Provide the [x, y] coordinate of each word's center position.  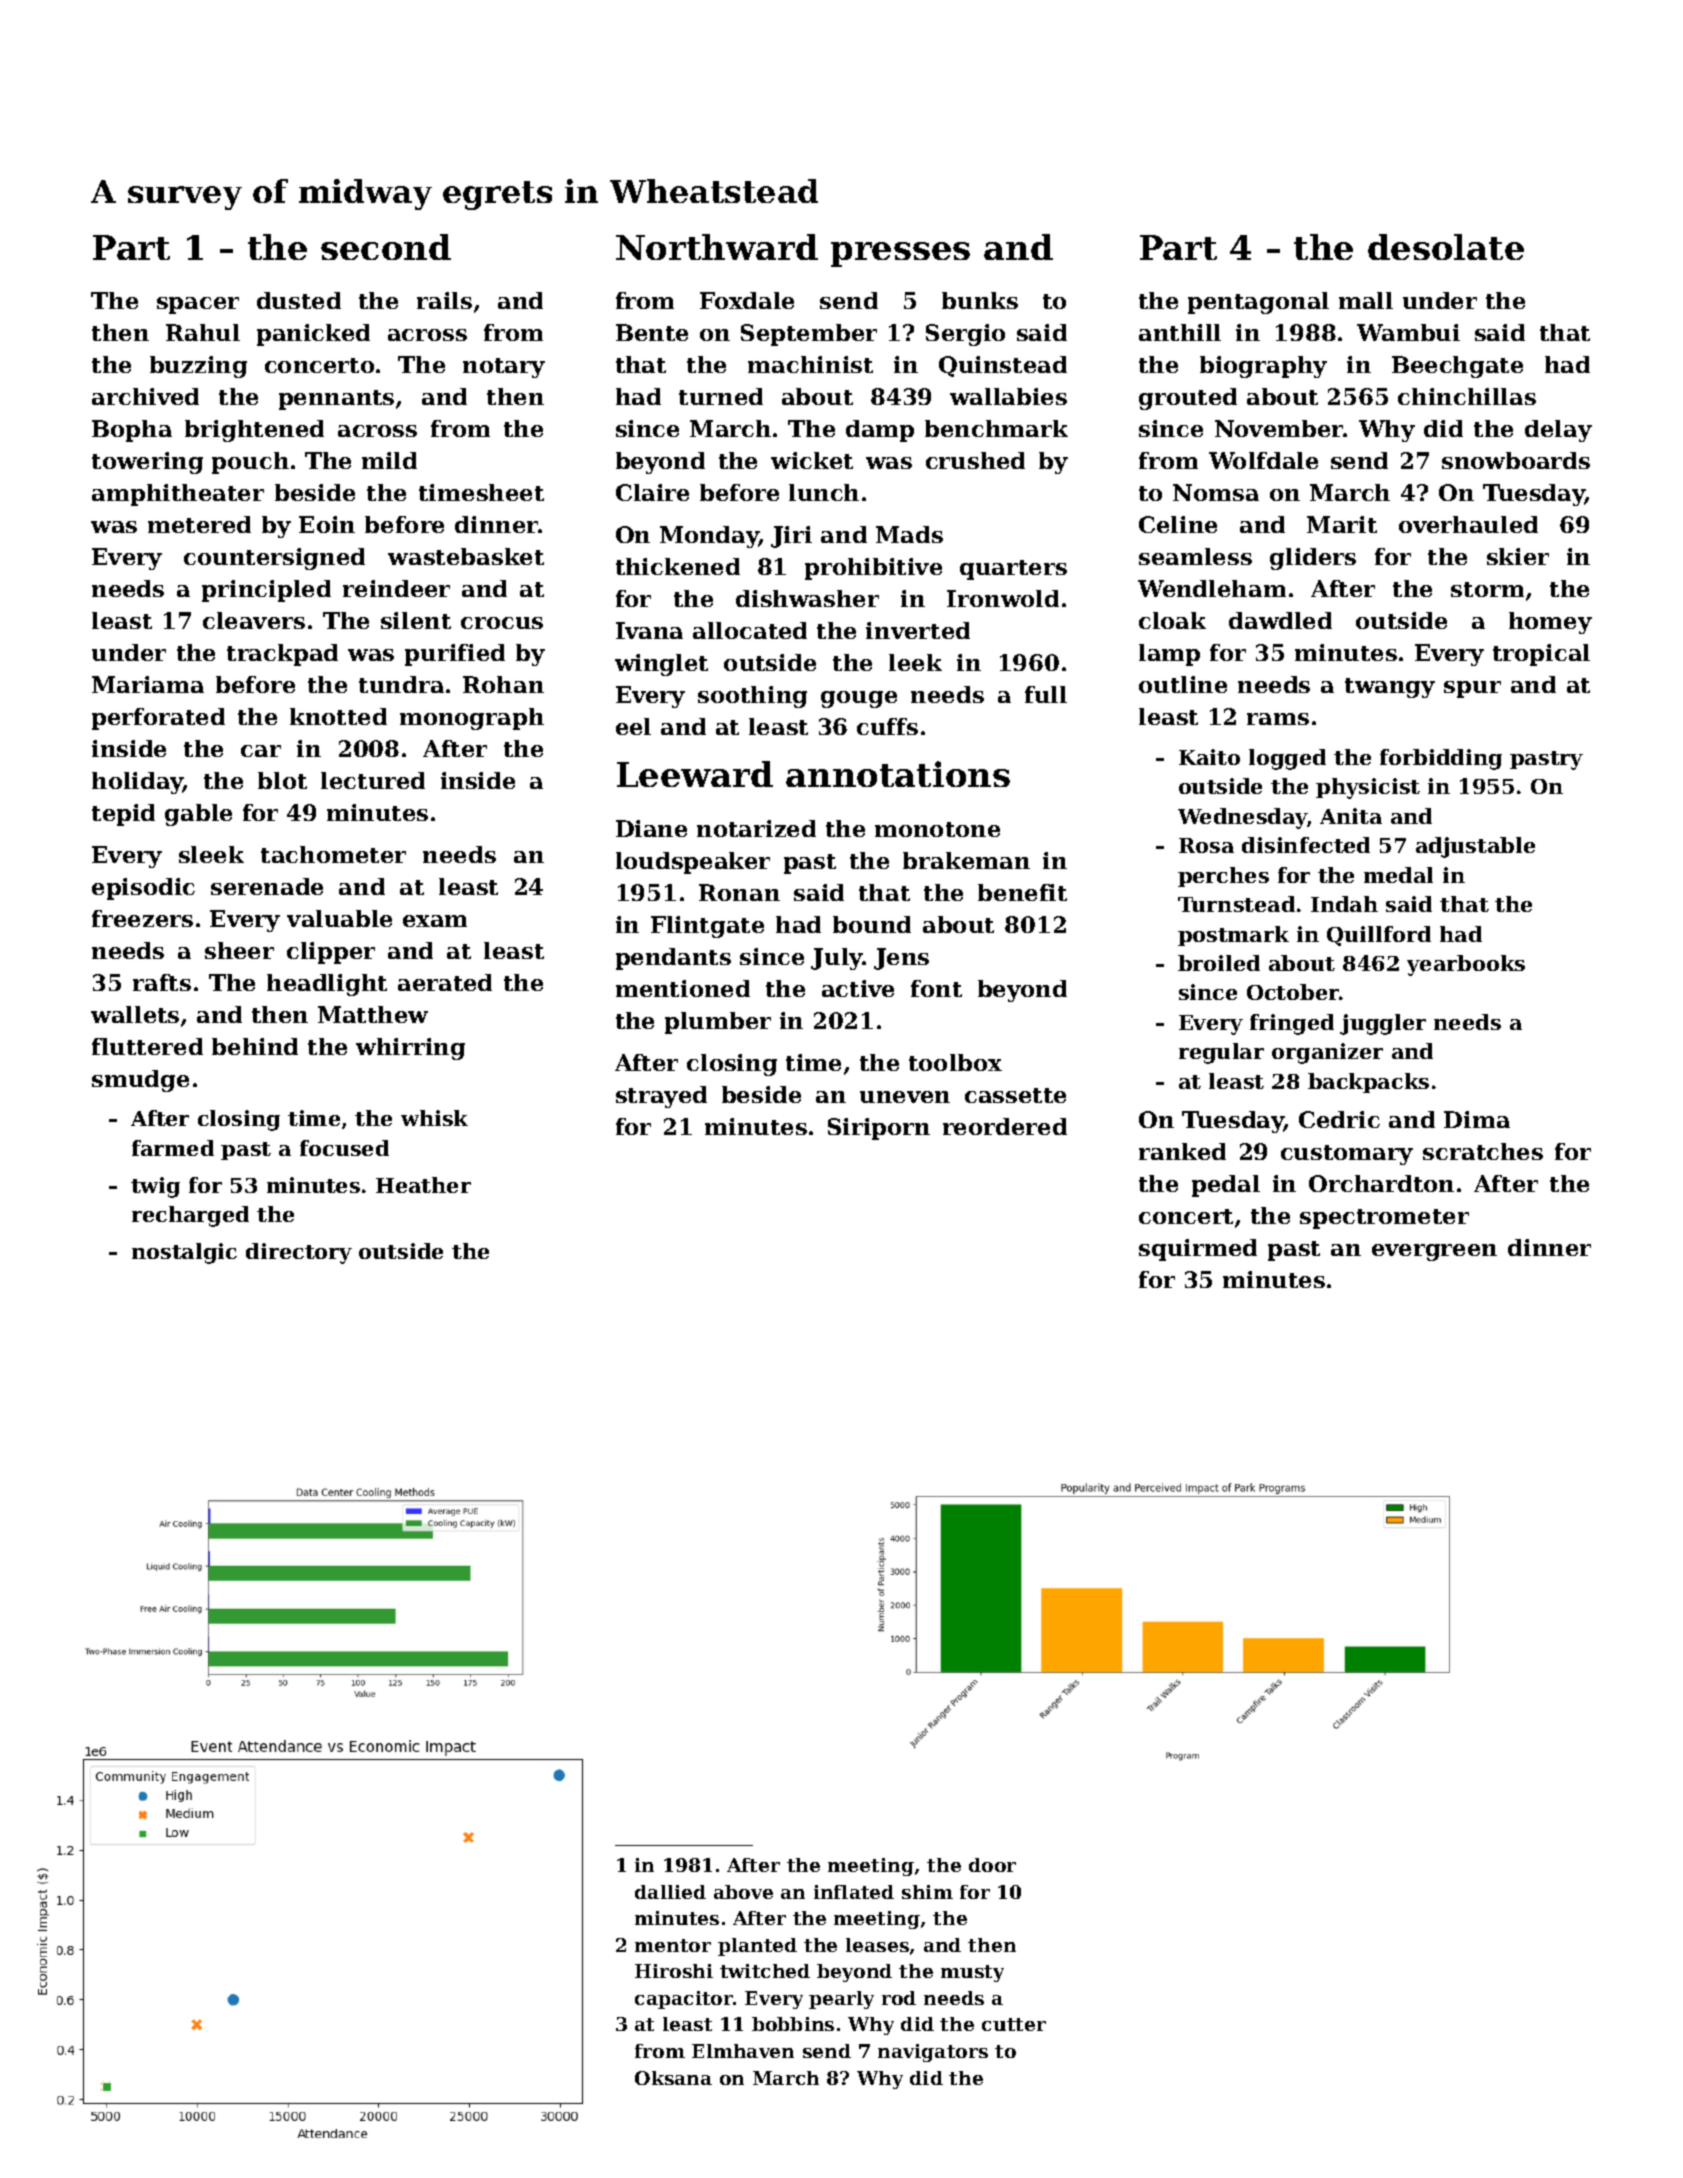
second [386, 247]
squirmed [1198, 1250]
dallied [670, 1892]
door [992, 1865]
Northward [717, 247]
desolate [1446, 247]
